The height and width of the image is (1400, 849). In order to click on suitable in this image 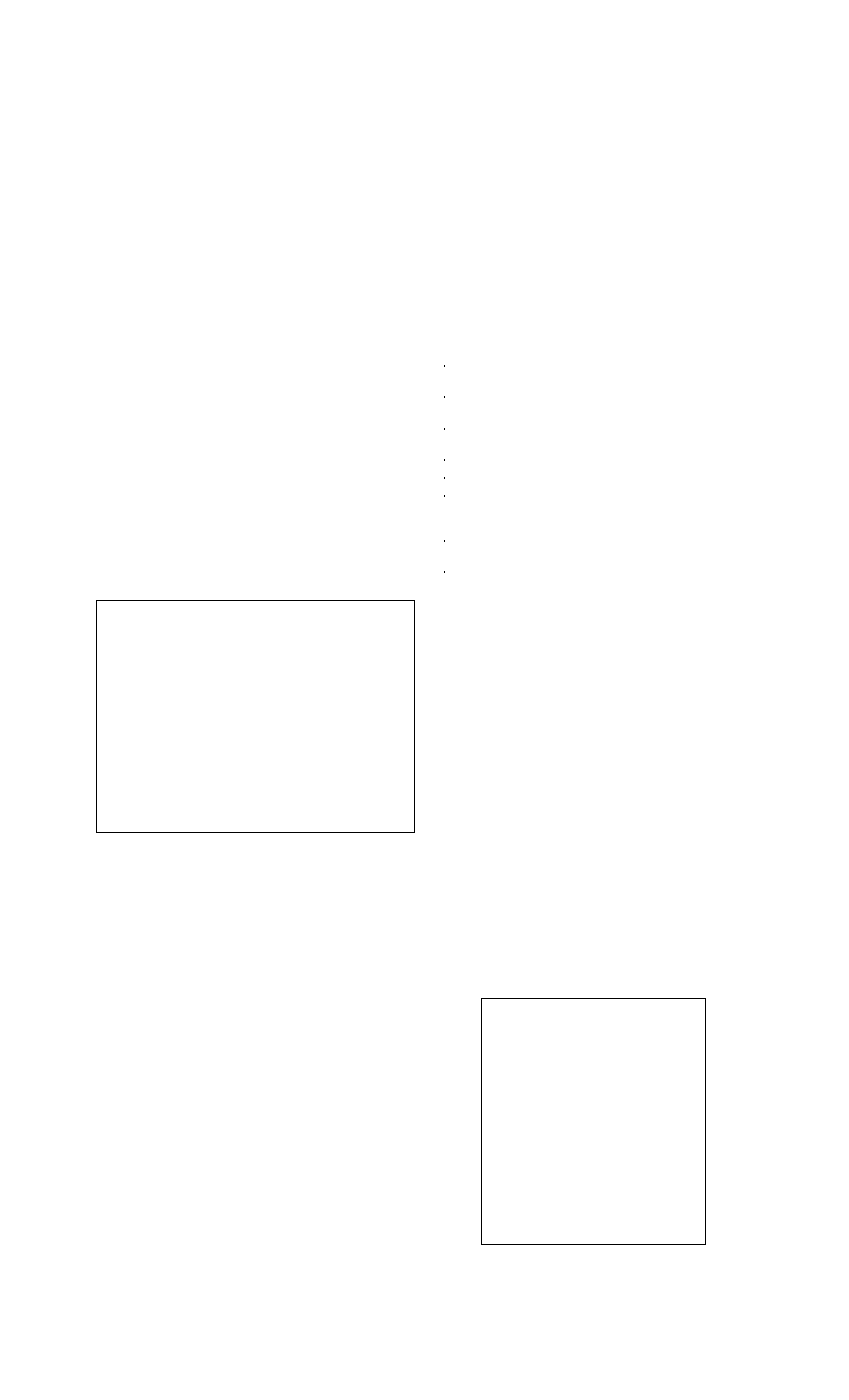, I will do `click(114, 1207)`.
